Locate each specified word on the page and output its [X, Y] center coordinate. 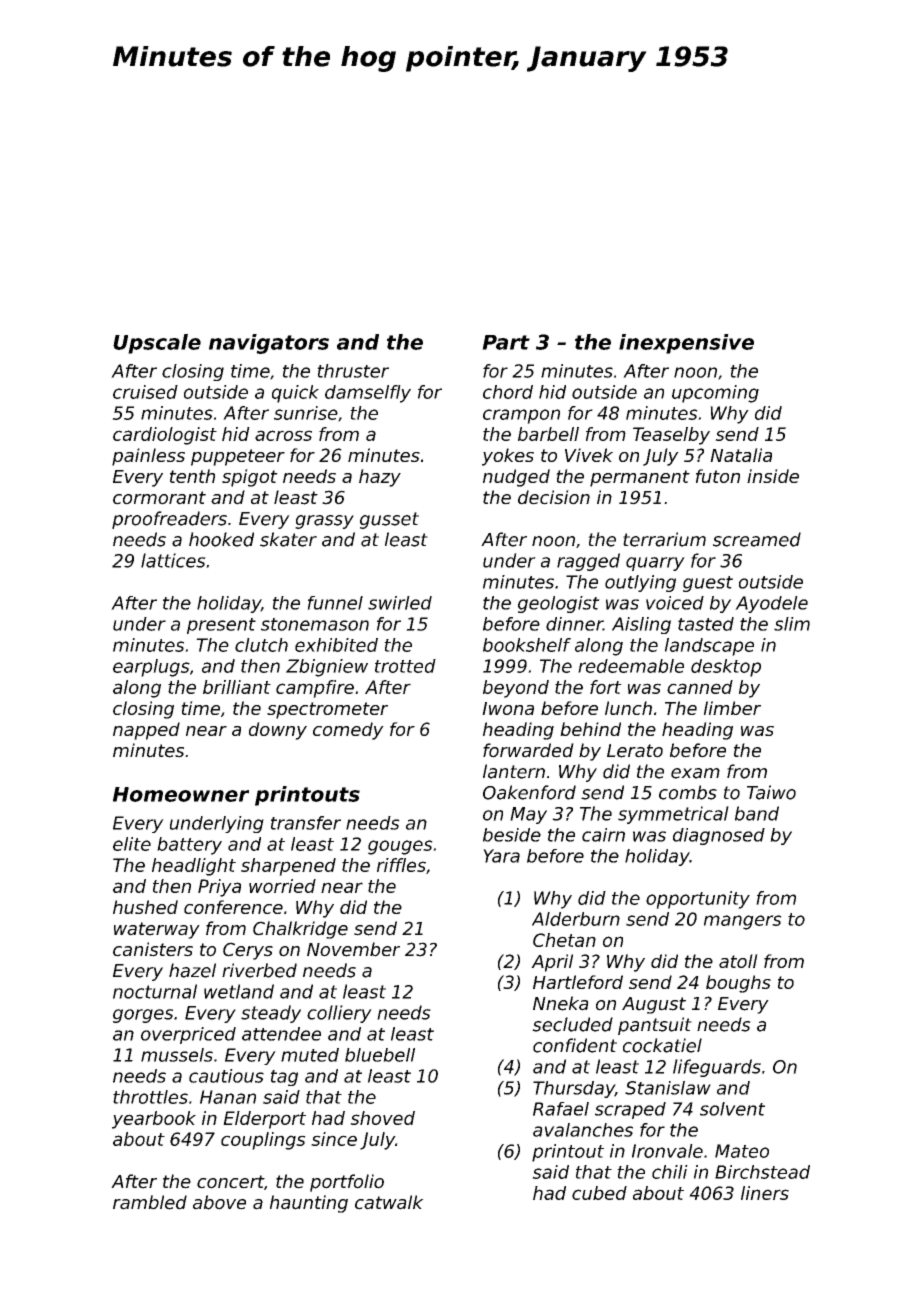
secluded [572, 1024]
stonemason [315, 624]
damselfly [368, 394]
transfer [306, 823]
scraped [630, 1110]
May [528, 815]
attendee [281, 1034]
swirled [400, 603]
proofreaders [169, 520]
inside [773, 476]
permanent [640, 478]
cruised [145, 392]
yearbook [154, 1120]
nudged [516, 478]
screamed [757, 539]
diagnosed [719, 836]
